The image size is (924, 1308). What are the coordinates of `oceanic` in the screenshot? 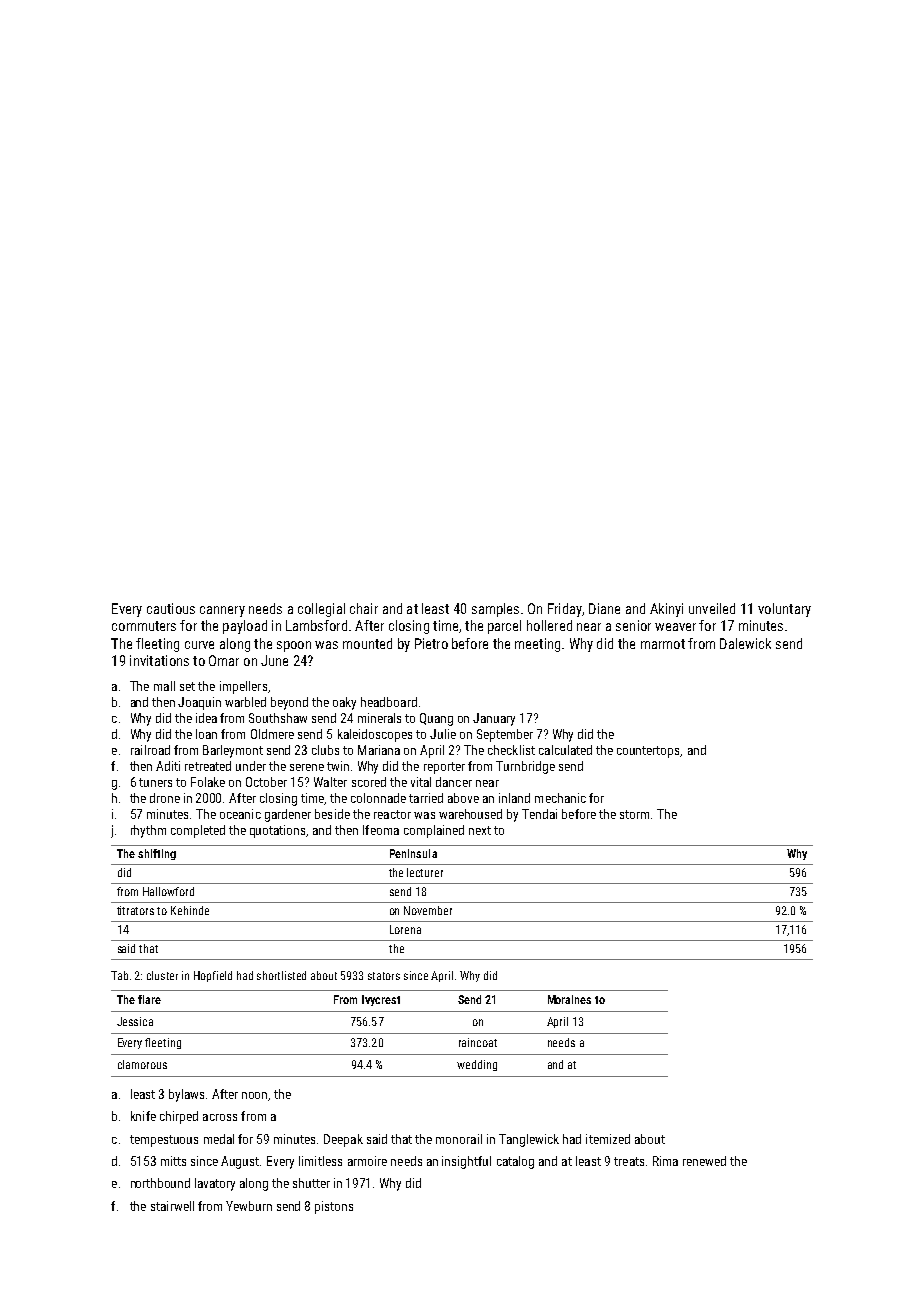 It's located at (240, 814).
